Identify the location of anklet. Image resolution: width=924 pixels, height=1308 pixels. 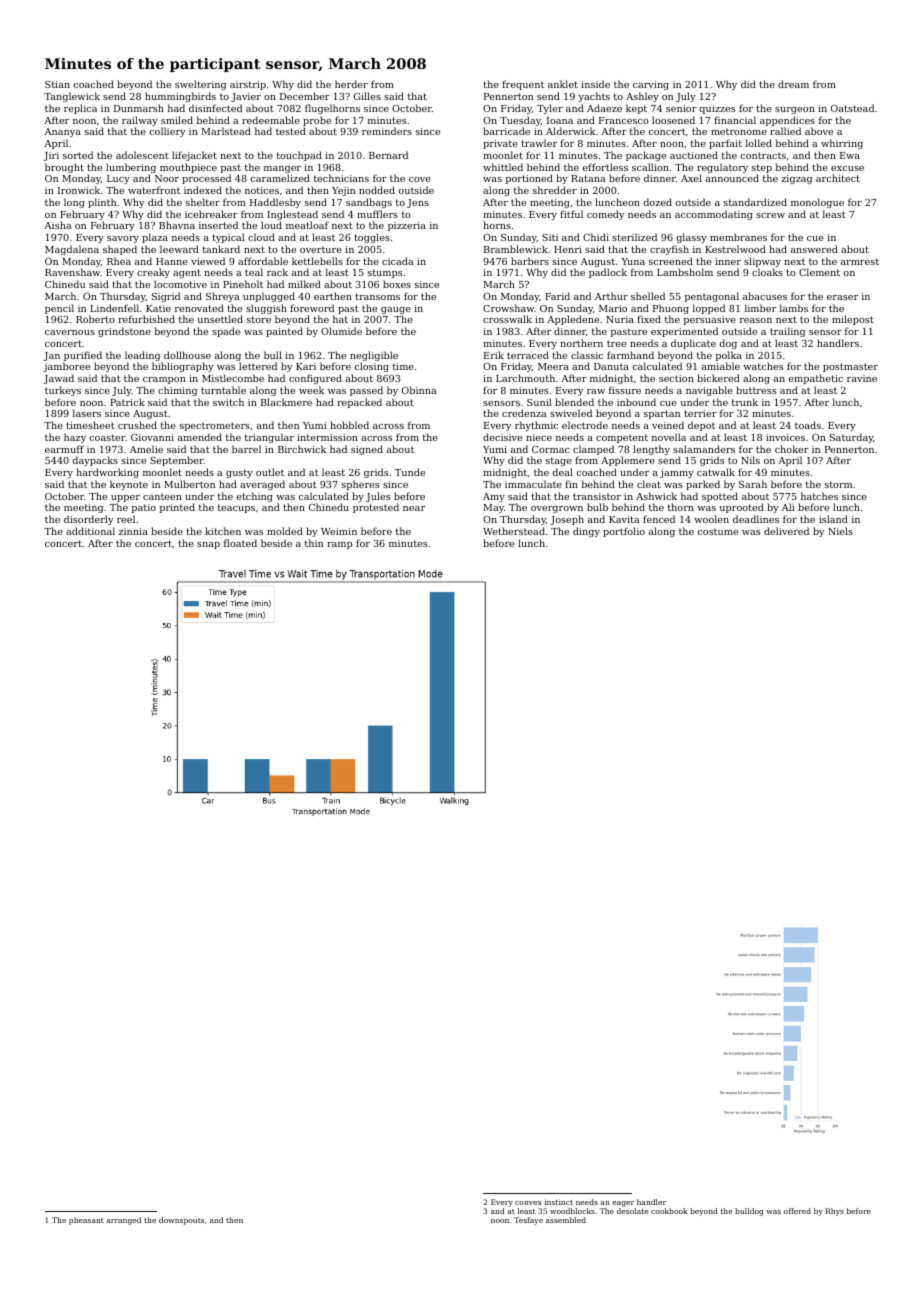
(563, 84).
